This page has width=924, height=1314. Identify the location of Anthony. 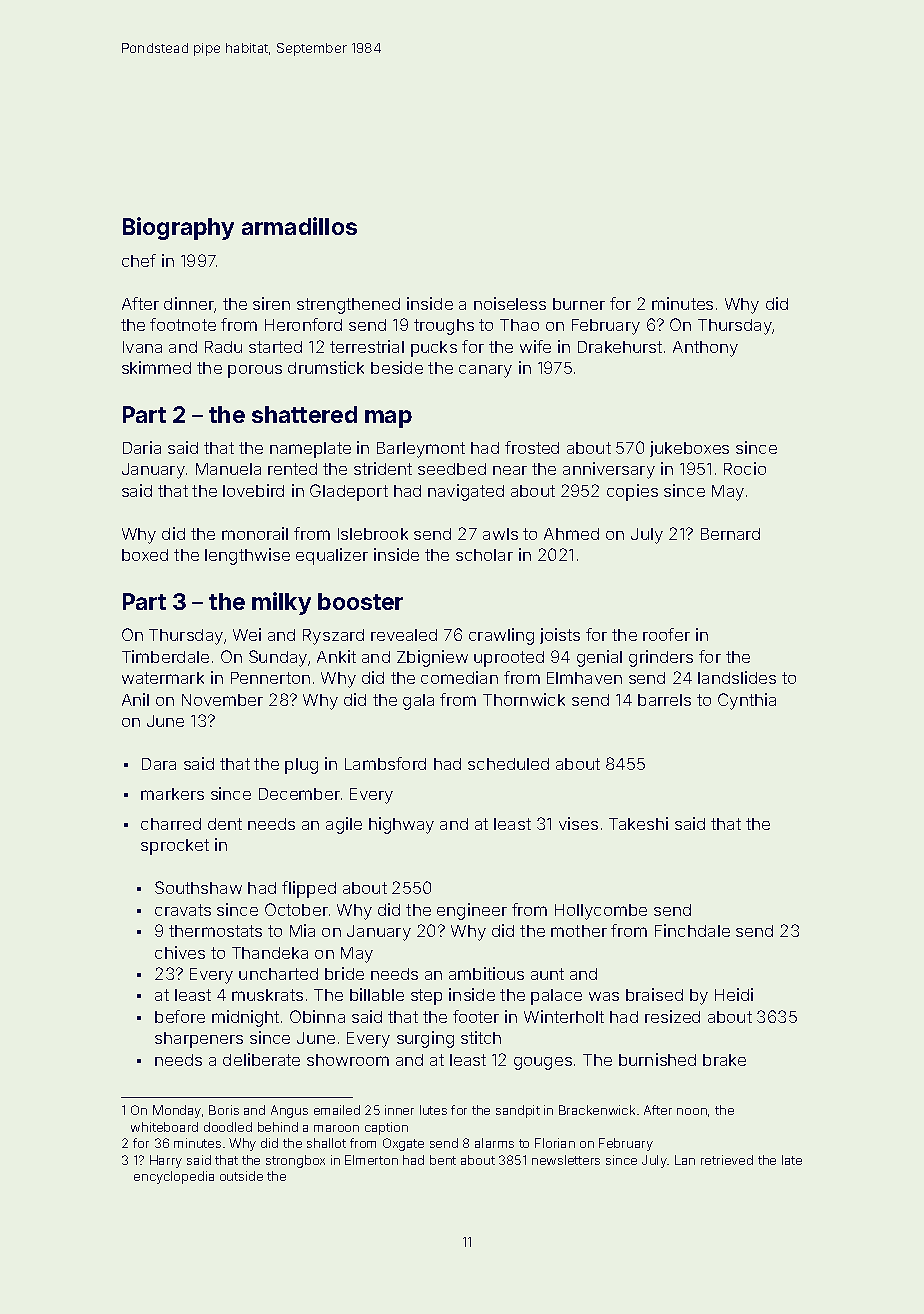
(705, 349).
